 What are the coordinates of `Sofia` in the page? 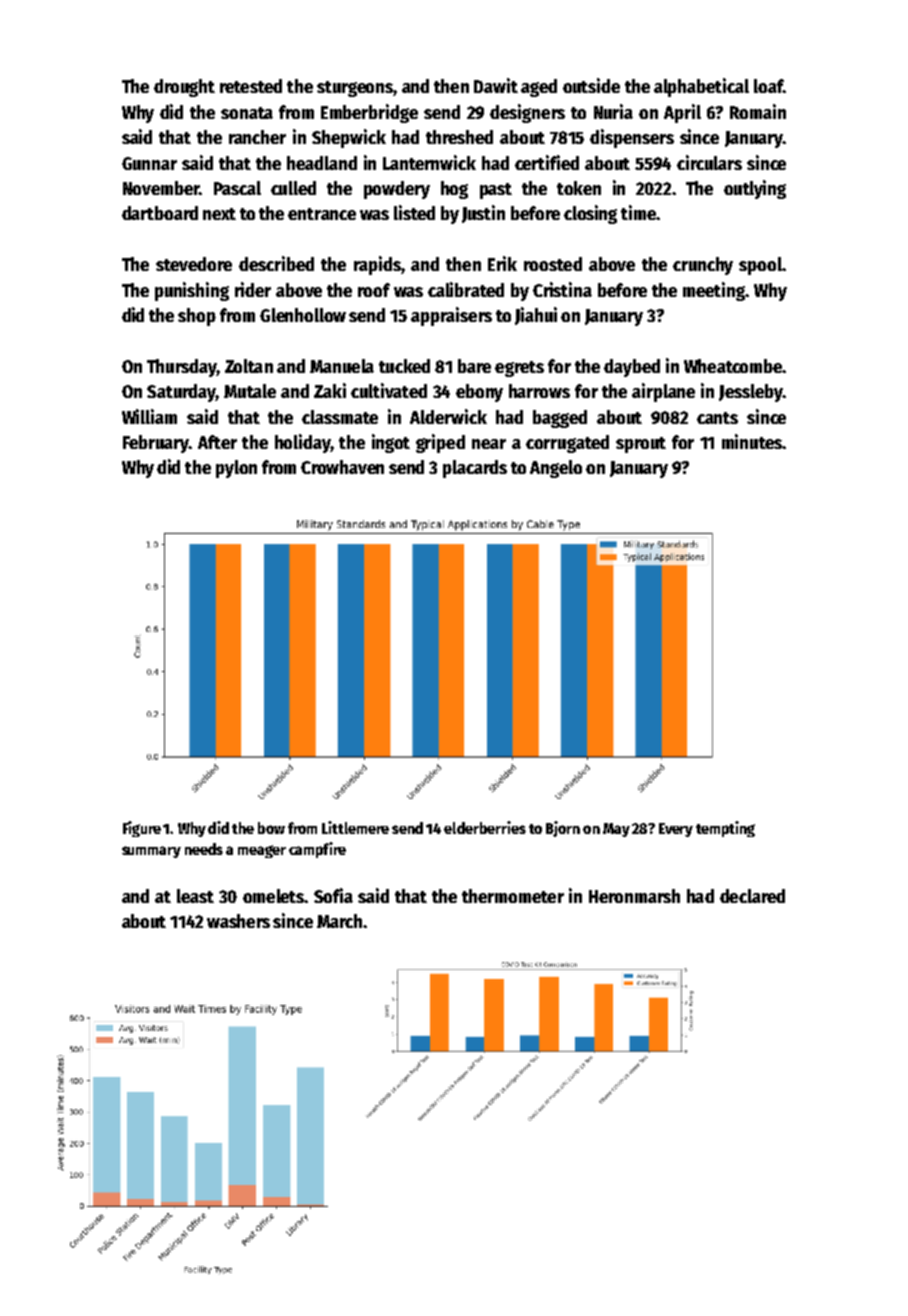 It's located at (333, 895).
